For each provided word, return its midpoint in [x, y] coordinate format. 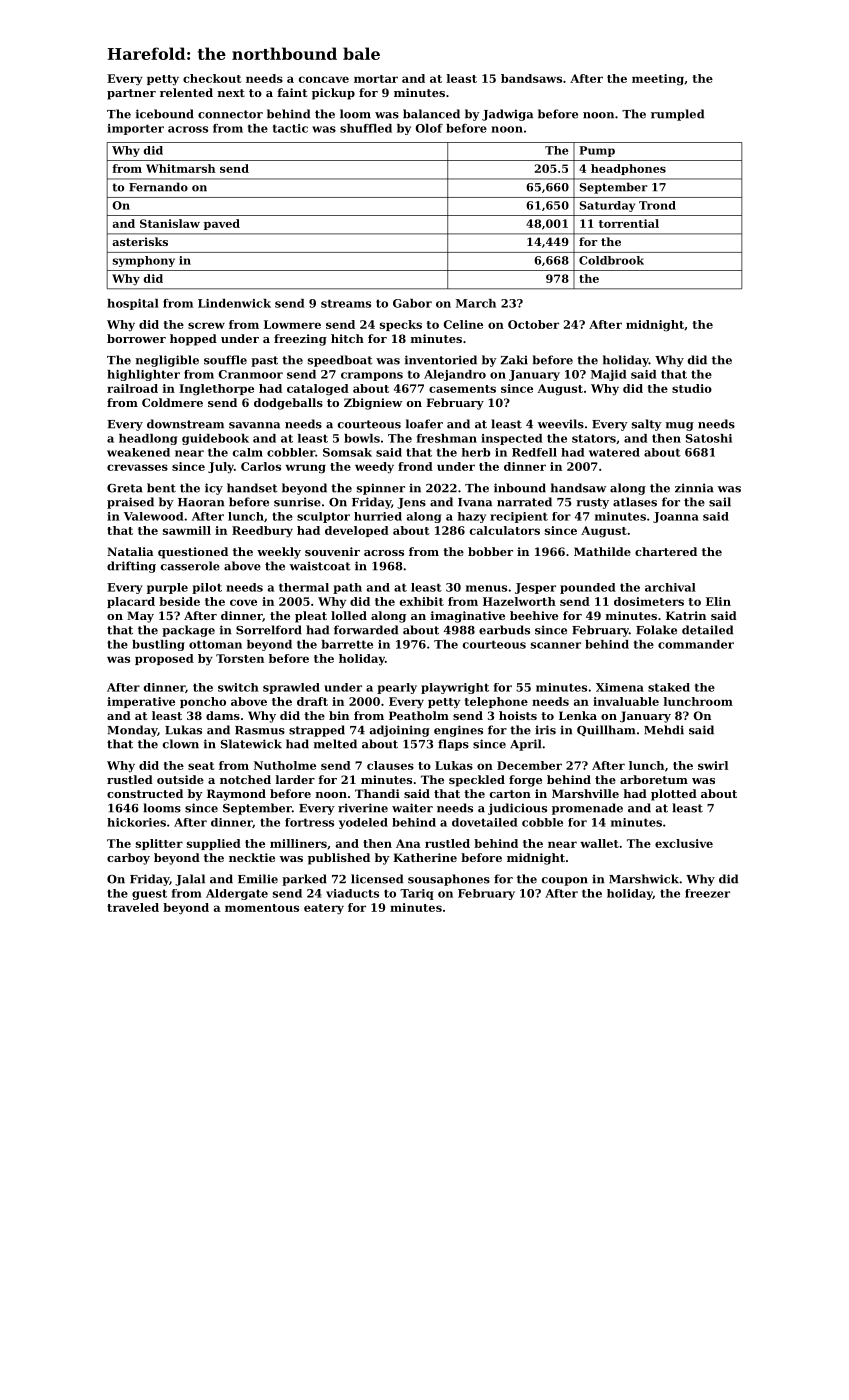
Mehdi [664, 730]
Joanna [676, 517]
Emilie [258, 879]
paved [222, 224]
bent [161, 488]
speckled [477, 781]
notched [245, 779]
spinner [381, 489]
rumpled [677, 115]
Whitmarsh [181, 168]
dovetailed [484, 822]
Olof [429, 128]
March [476, 303]
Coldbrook [611, 260]
